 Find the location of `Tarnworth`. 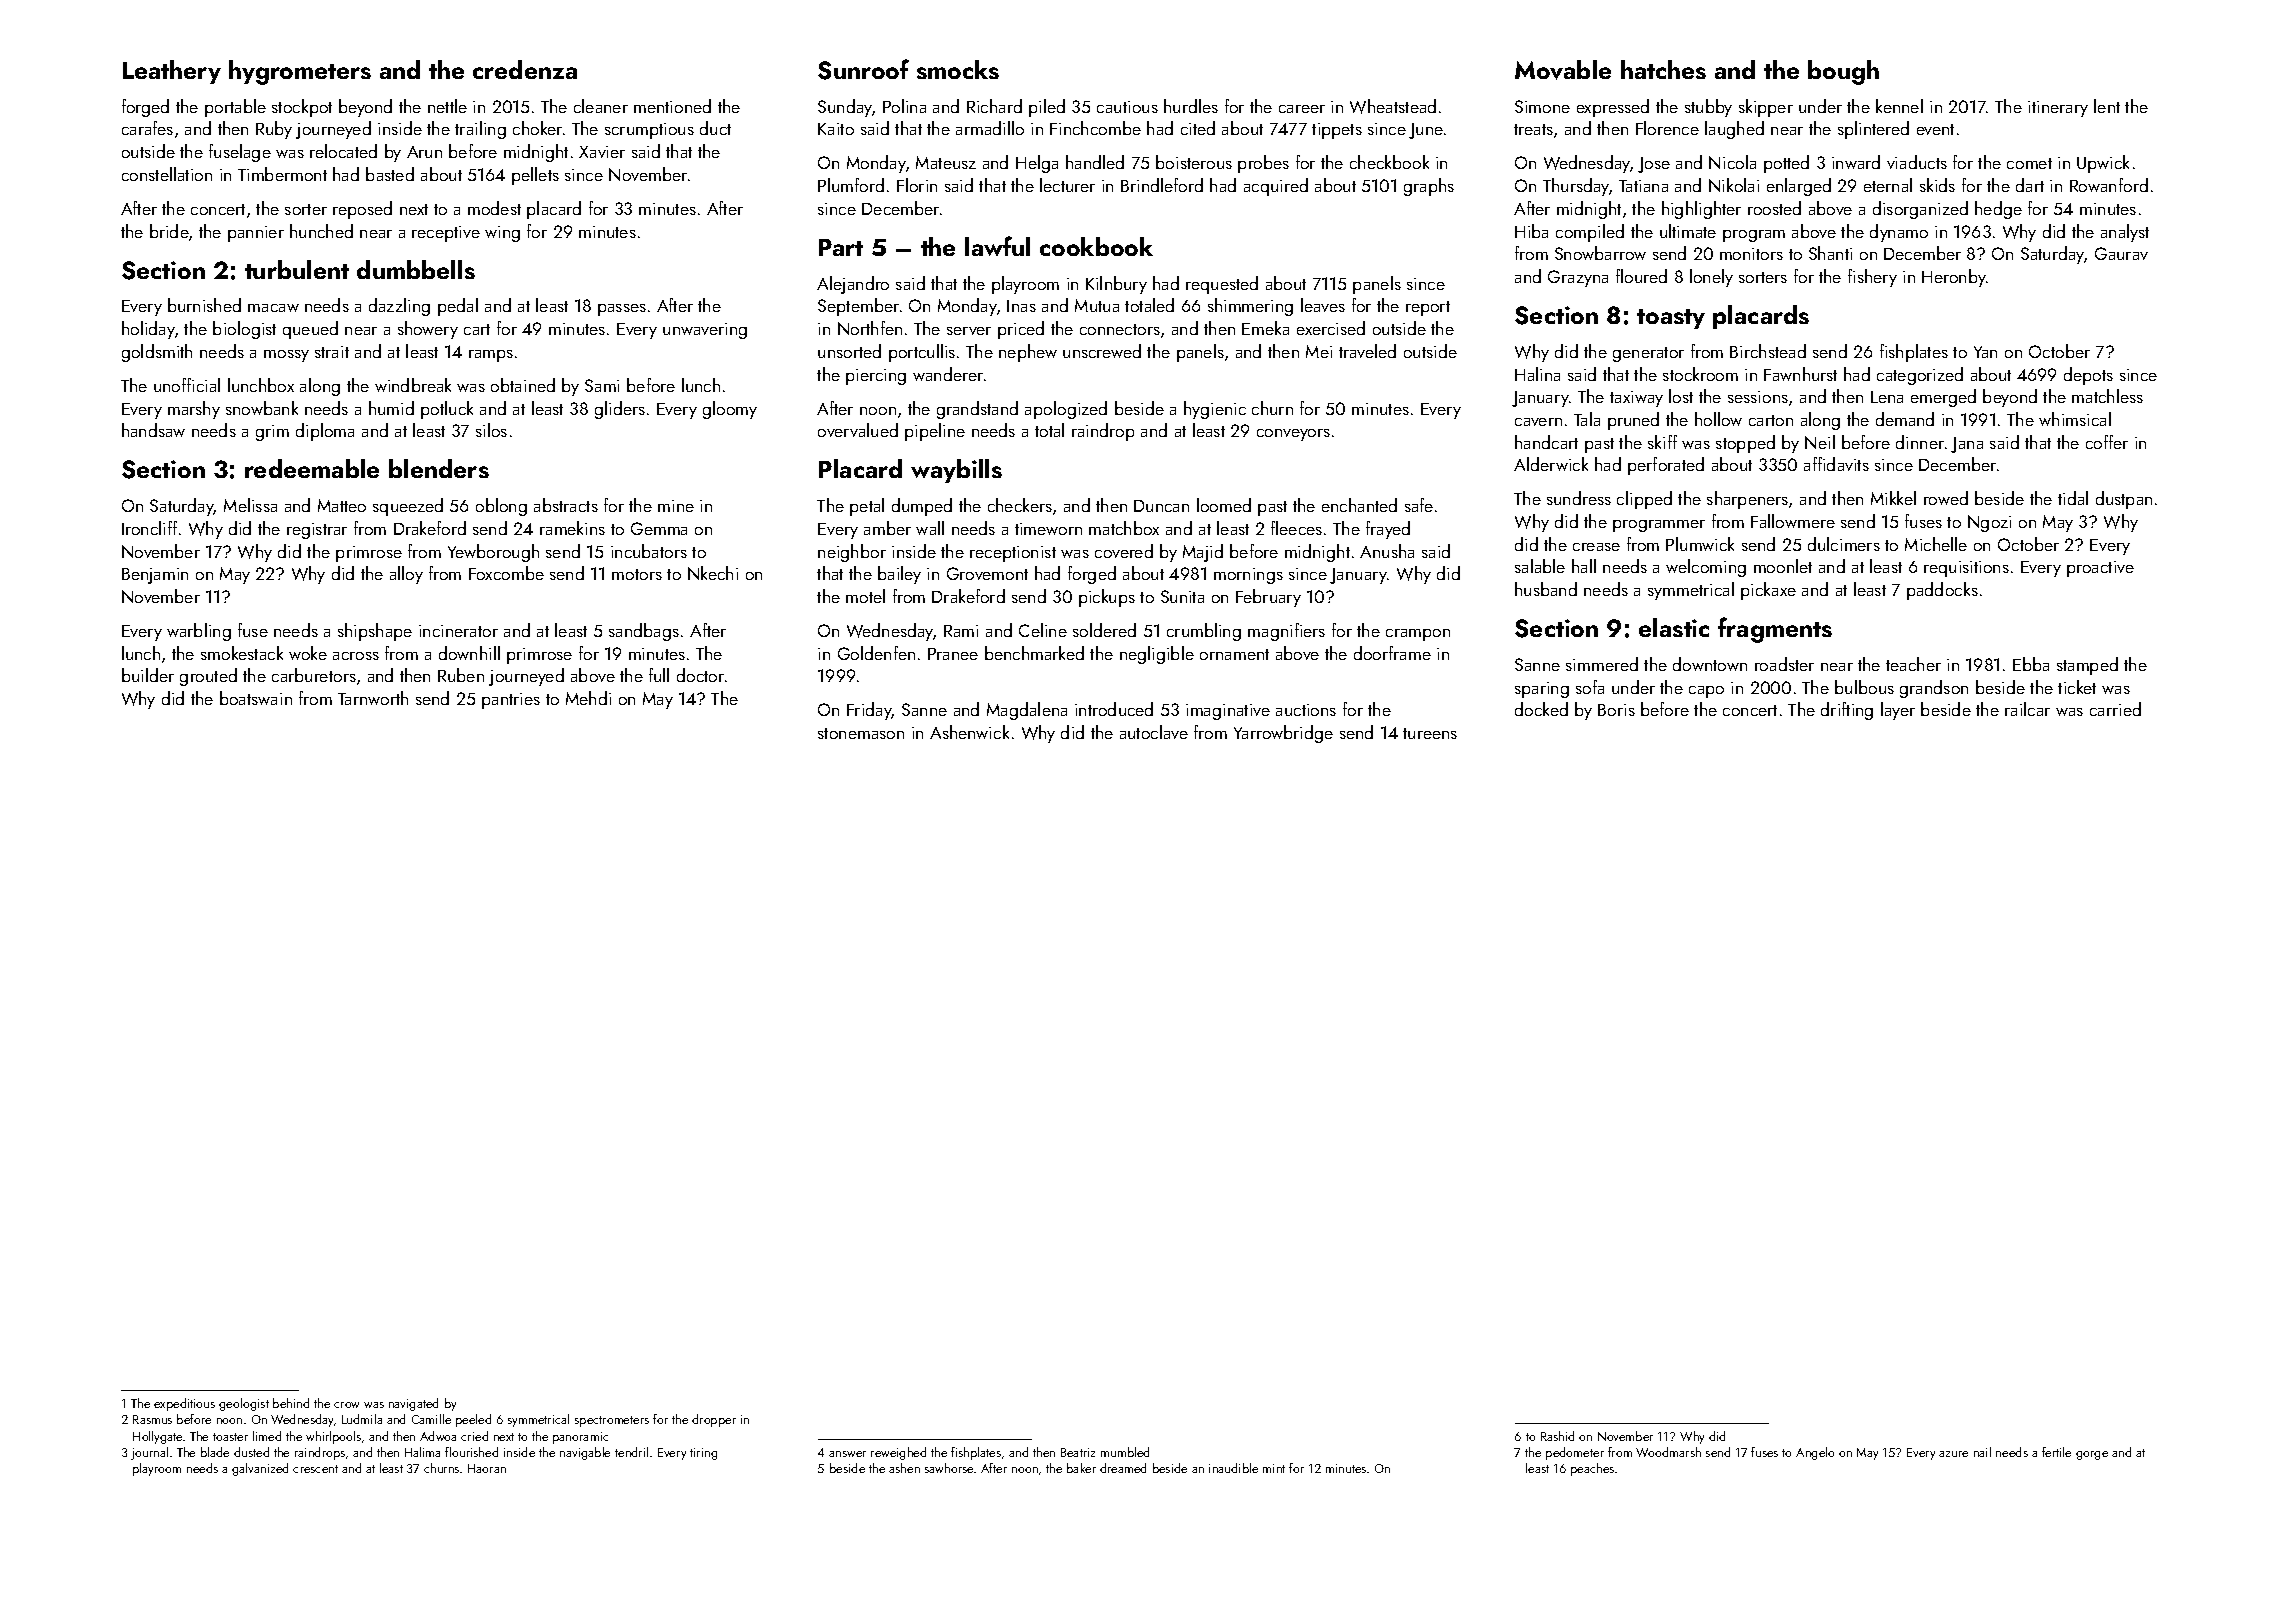

Tarnworth is located at coordinates (373, 698).
